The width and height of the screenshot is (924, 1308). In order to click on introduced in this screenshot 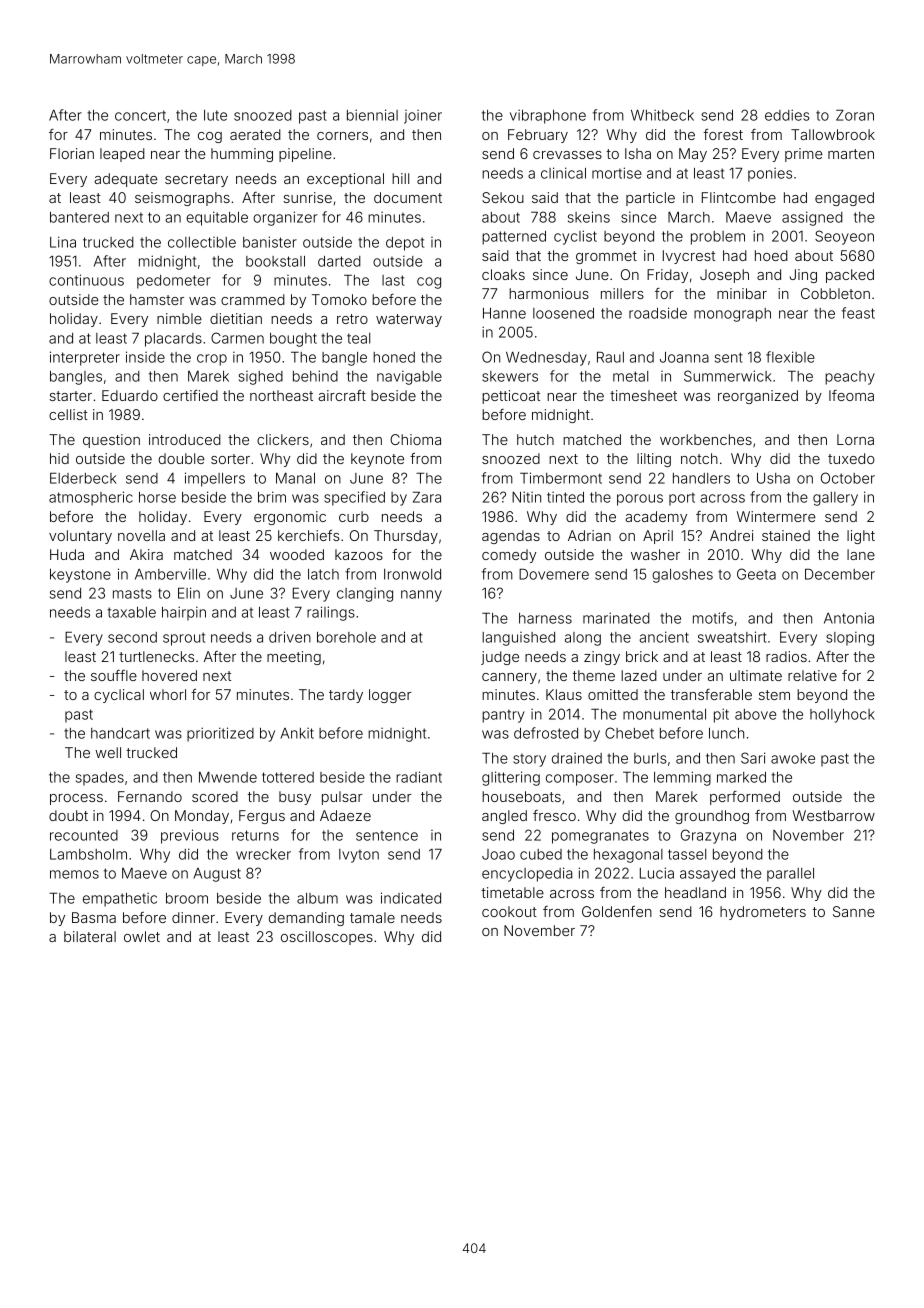, I will do `click(185, 439)`.
